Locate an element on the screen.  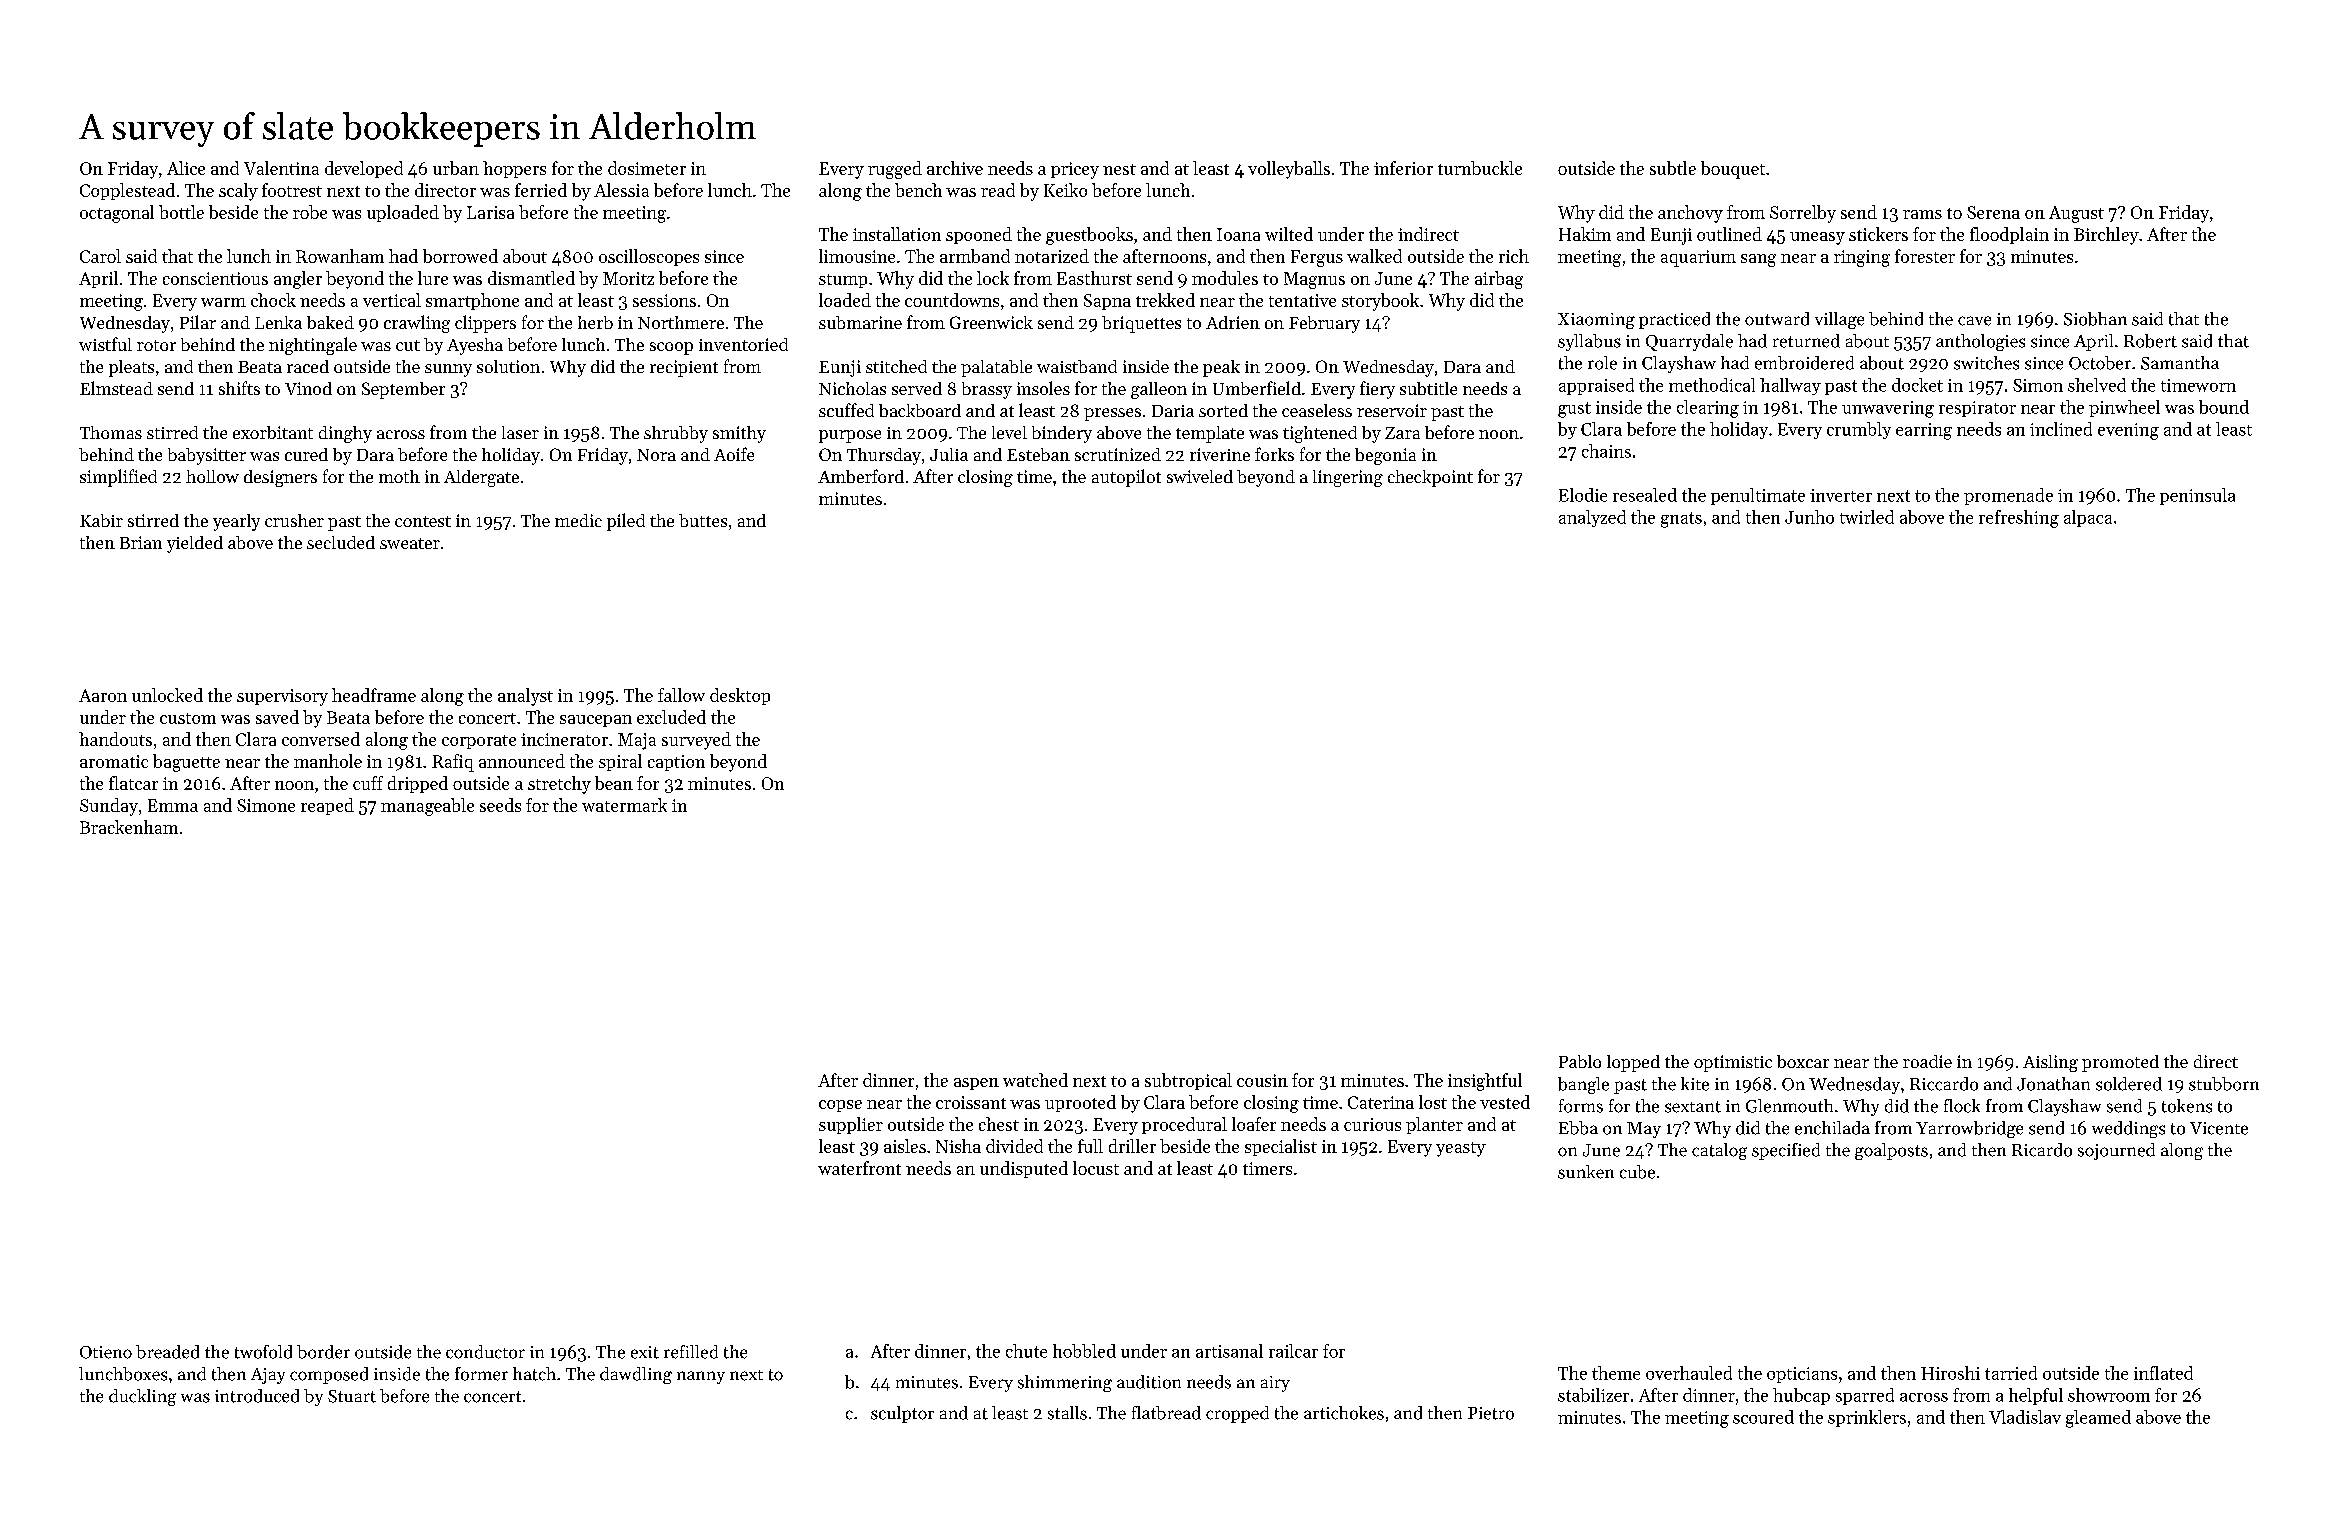
Alice is located at coordinates (186, 168).
